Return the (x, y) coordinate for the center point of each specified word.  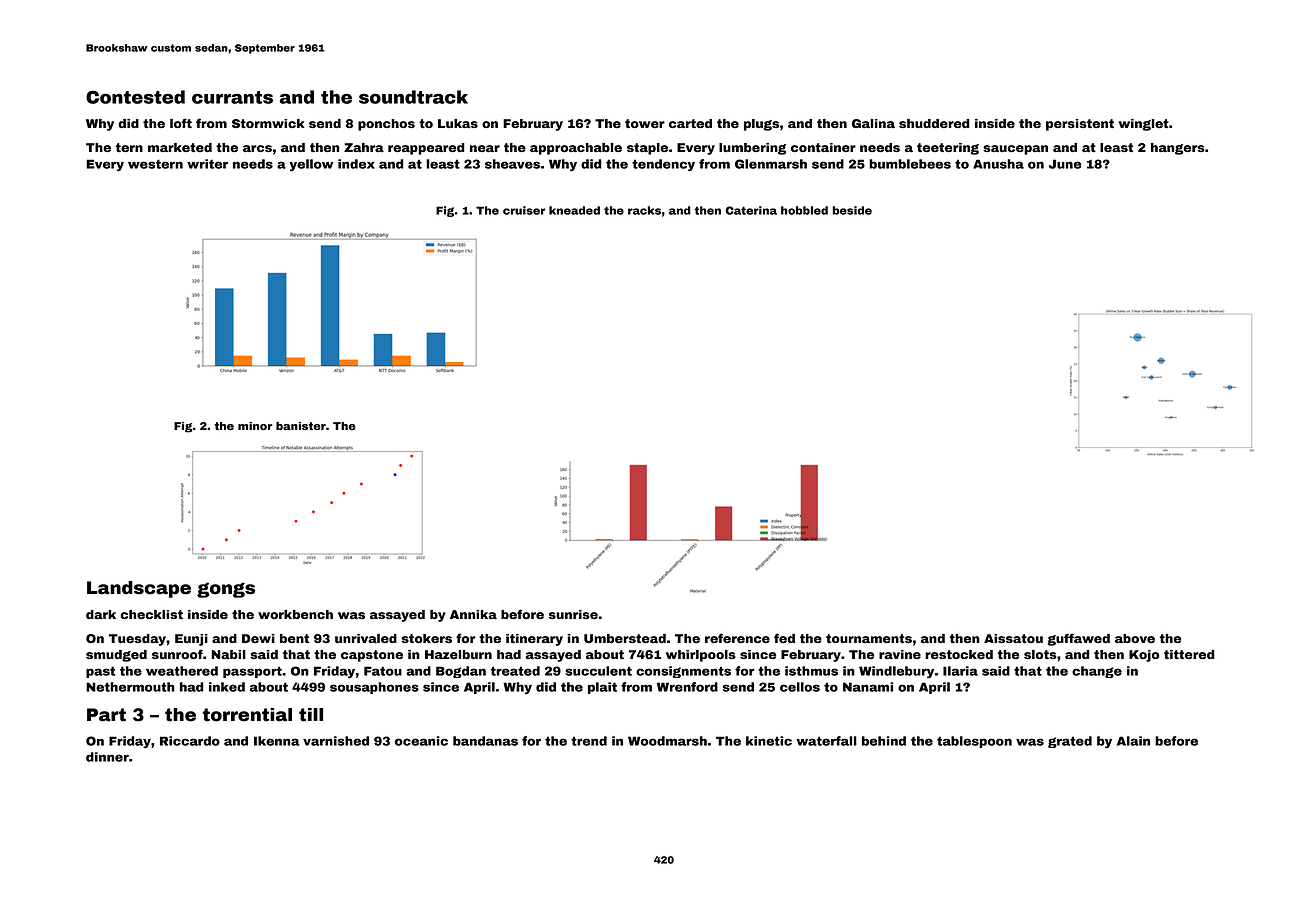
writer (207, 164)
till (311, 715)
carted (690, 123)
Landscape (139, 589)
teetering (948, 149)
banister (301, 426)
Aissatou (1013, 638)
